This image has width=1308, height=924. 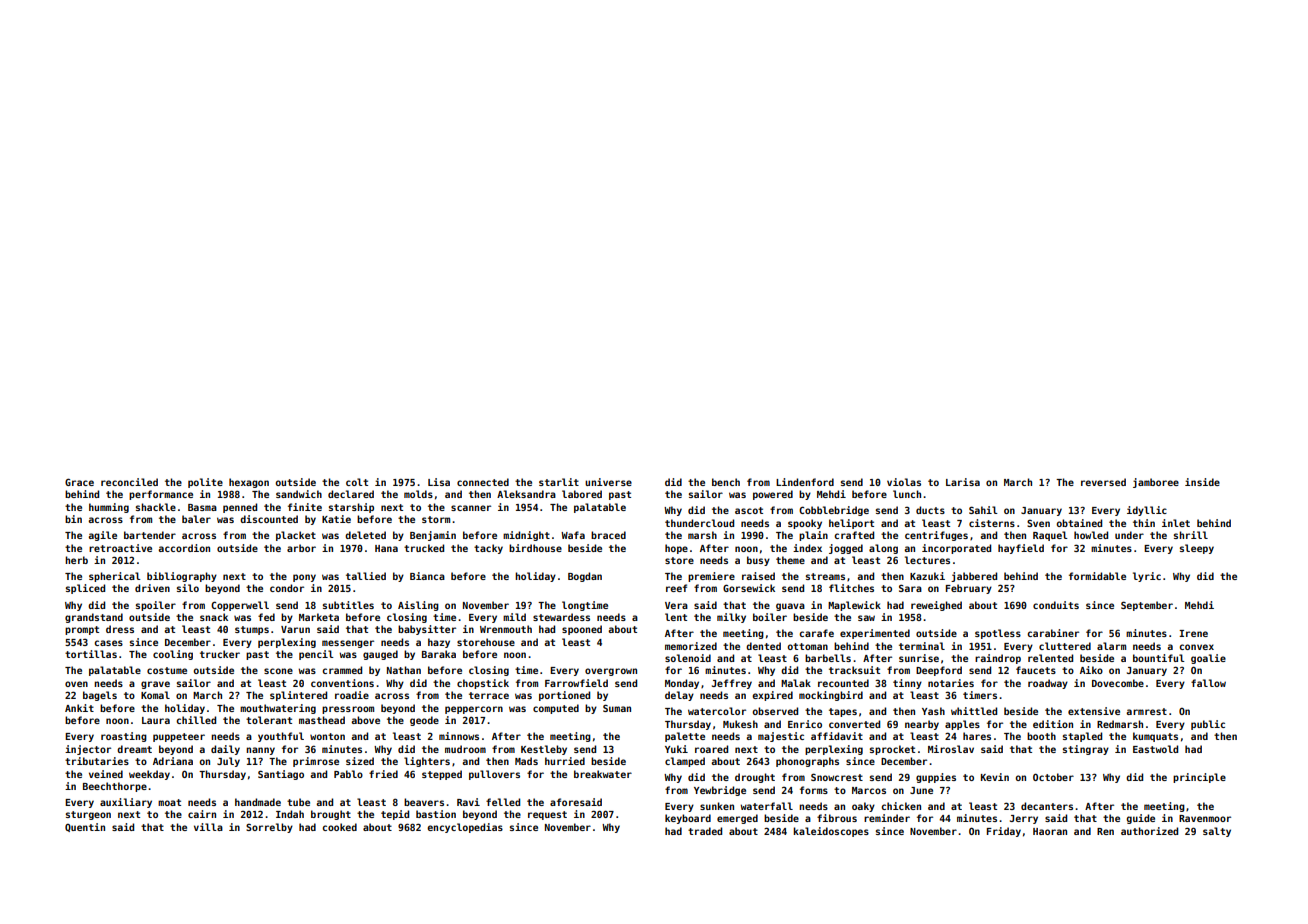 I want to click on idyllic, so click(x=1147, y=511).
